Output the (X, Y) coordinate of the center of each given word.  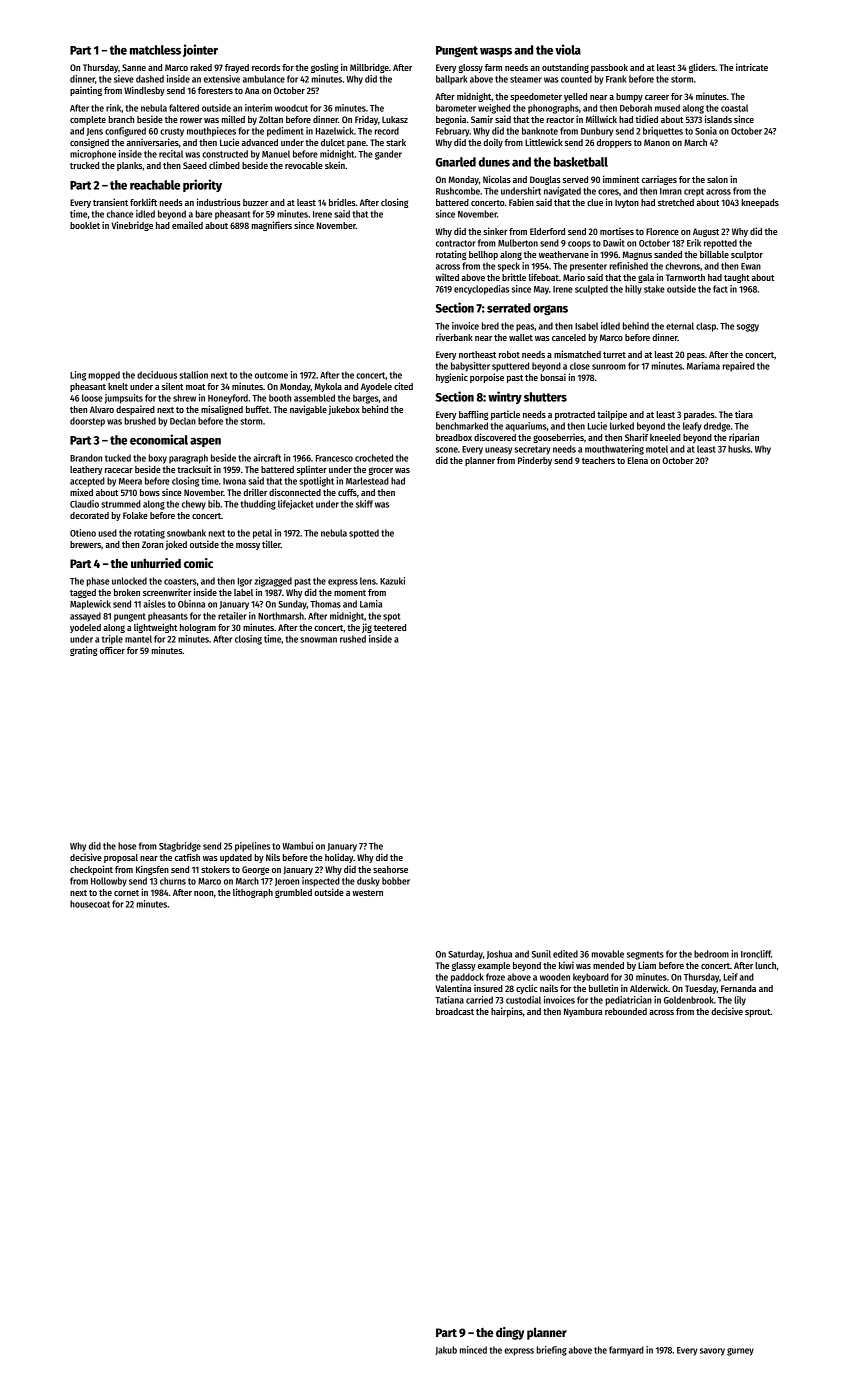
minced (473, 1350)
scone (447, 450)
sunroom (609, 367)
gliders (702, 68)
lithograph (253, 893)
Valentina (453, 988)
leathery (86, 470)
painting (86, 91)
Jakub (446, 1350)
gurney (740, 1352)
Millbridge (369, 68)
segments (645, 955)
